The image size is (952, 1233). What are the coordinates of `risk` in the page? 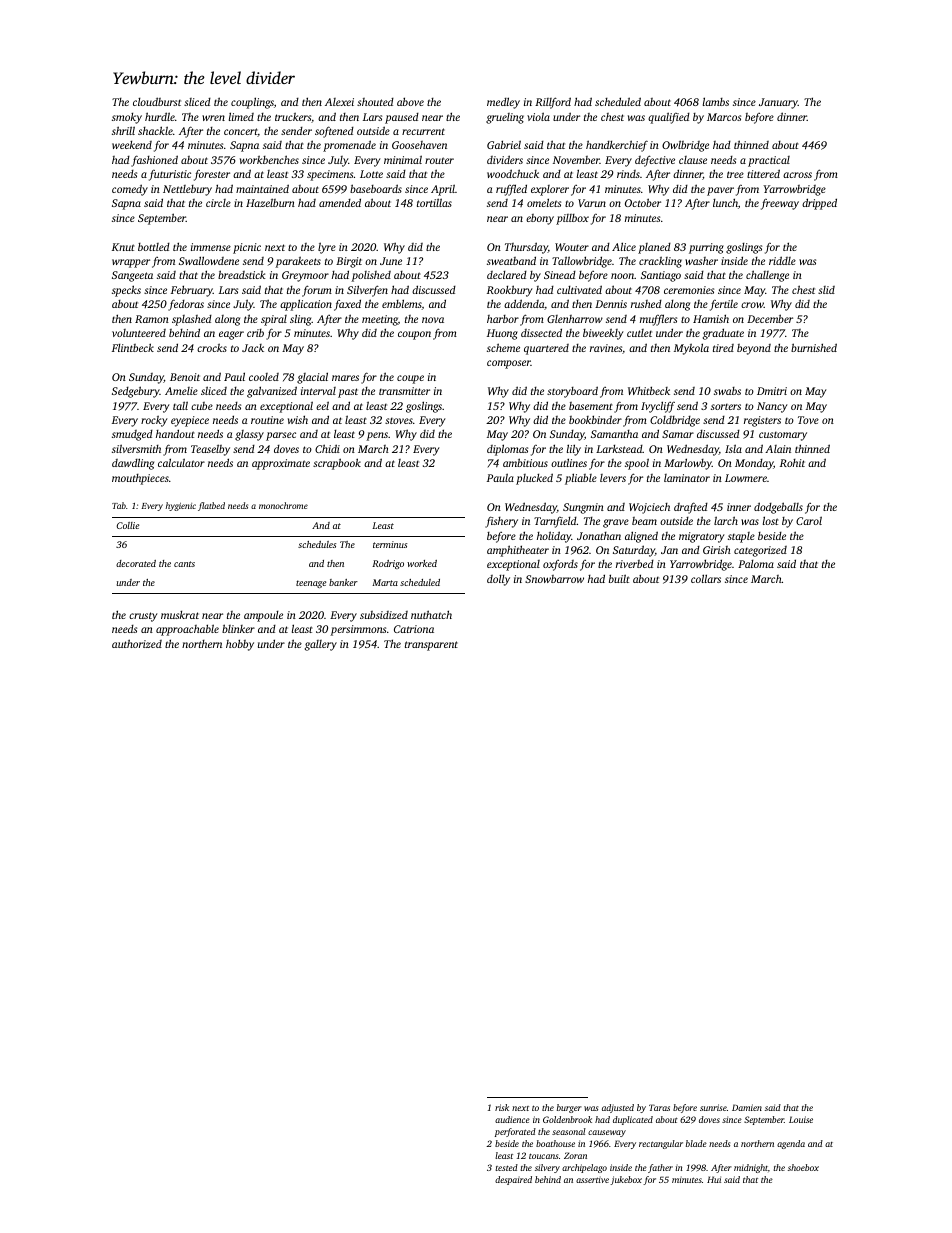 It's located at (502, 1107).
